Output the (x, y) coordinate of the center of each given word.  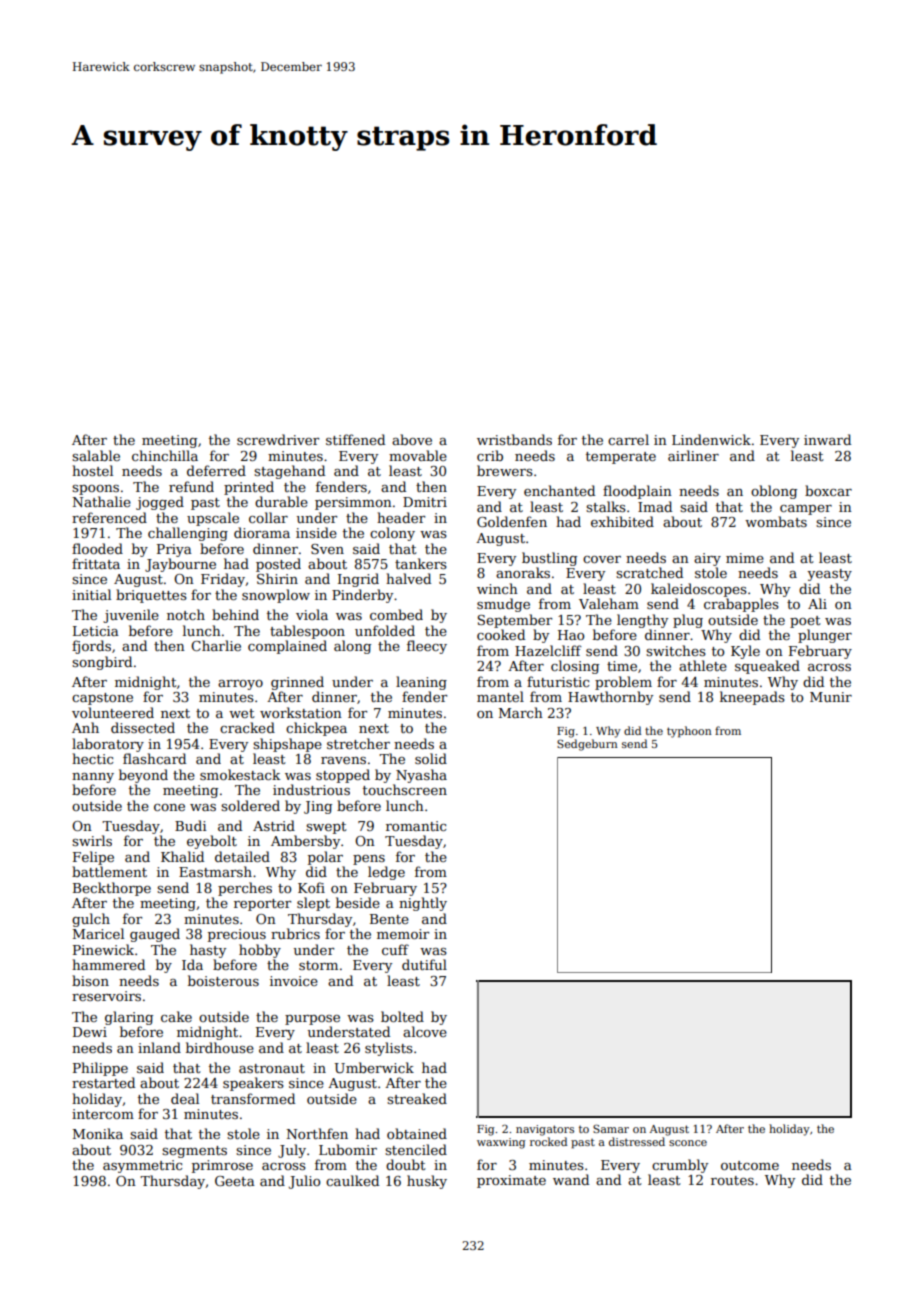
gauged (155, 935)
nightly (423, 904)
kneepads (752, 698)
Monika (98, 1133)
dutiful (424, 964)
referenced (109, 517)
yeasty (829, 575)
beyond (143, 776)
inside (316, 532)
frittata (96, 563)
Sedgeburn (587, 745)
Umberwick (374, 1067)
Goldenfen (512, 521)
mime (745, 558)
